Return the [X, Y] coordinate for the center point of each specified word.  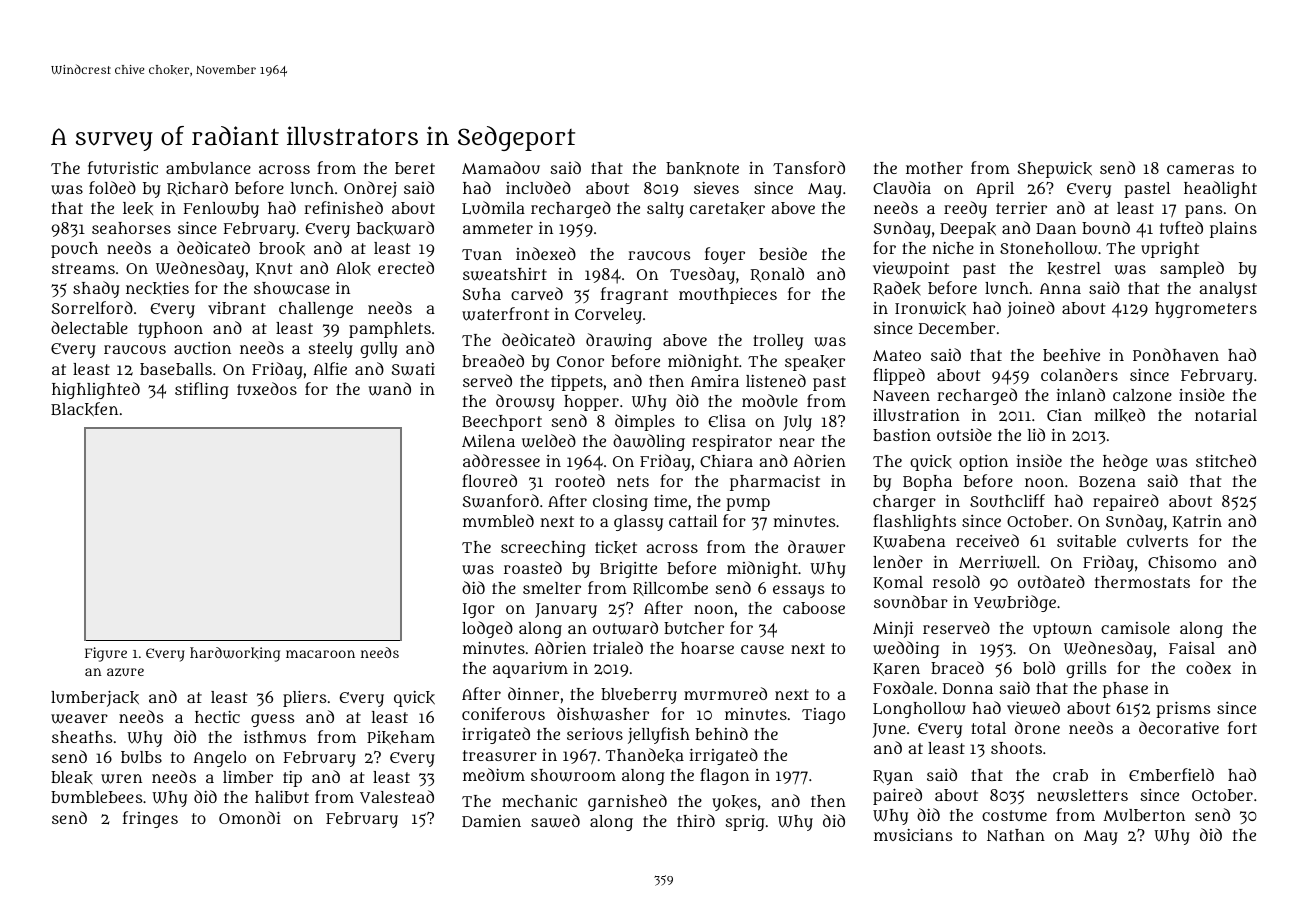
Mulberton [1144, 815]
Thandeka [645, 755]
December [957, 328]
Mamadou [501, 167]
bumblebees [96, 797]
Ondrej [370, 189]
